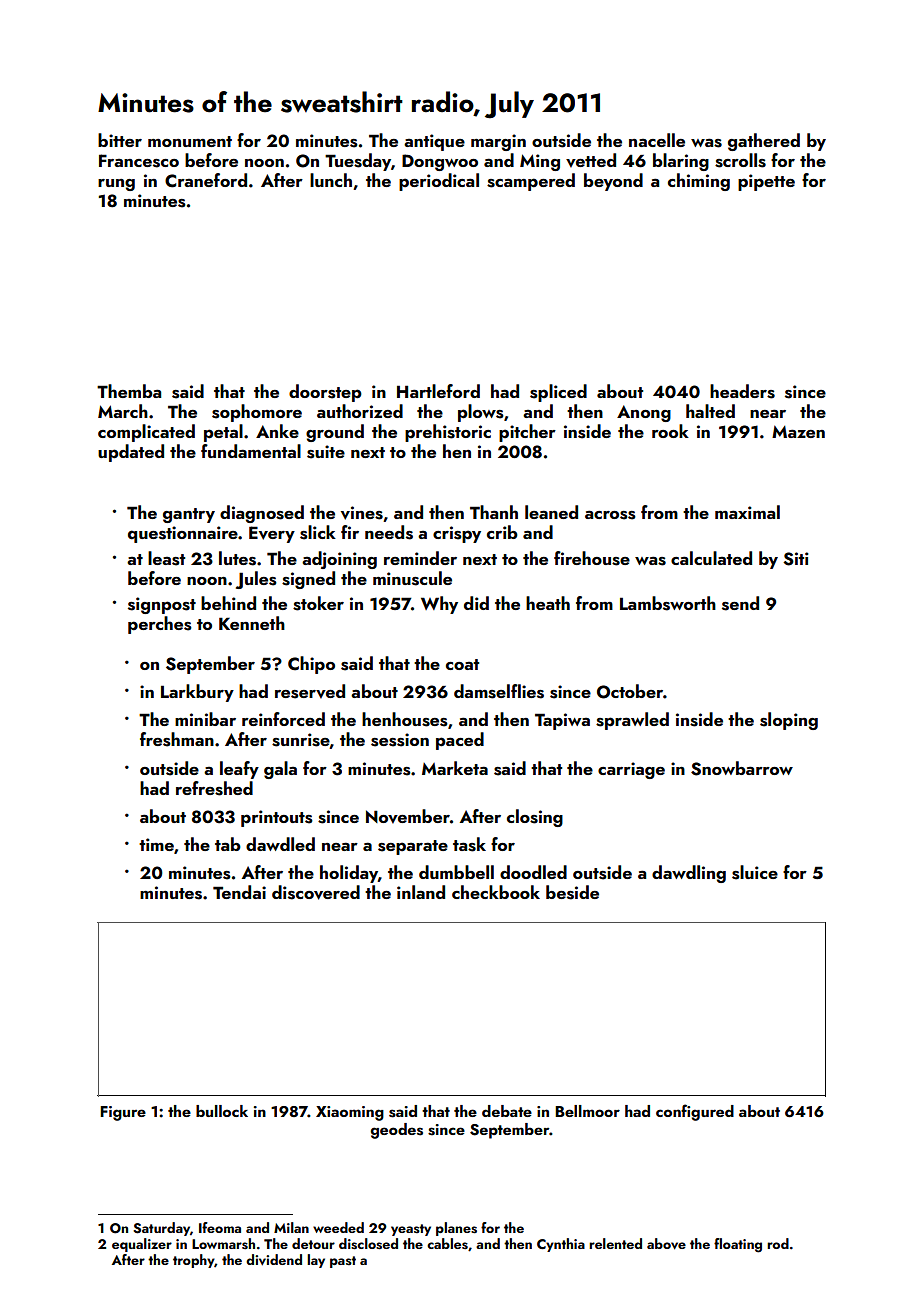  I want to click on Ifeoma, so click(220, 1227).
